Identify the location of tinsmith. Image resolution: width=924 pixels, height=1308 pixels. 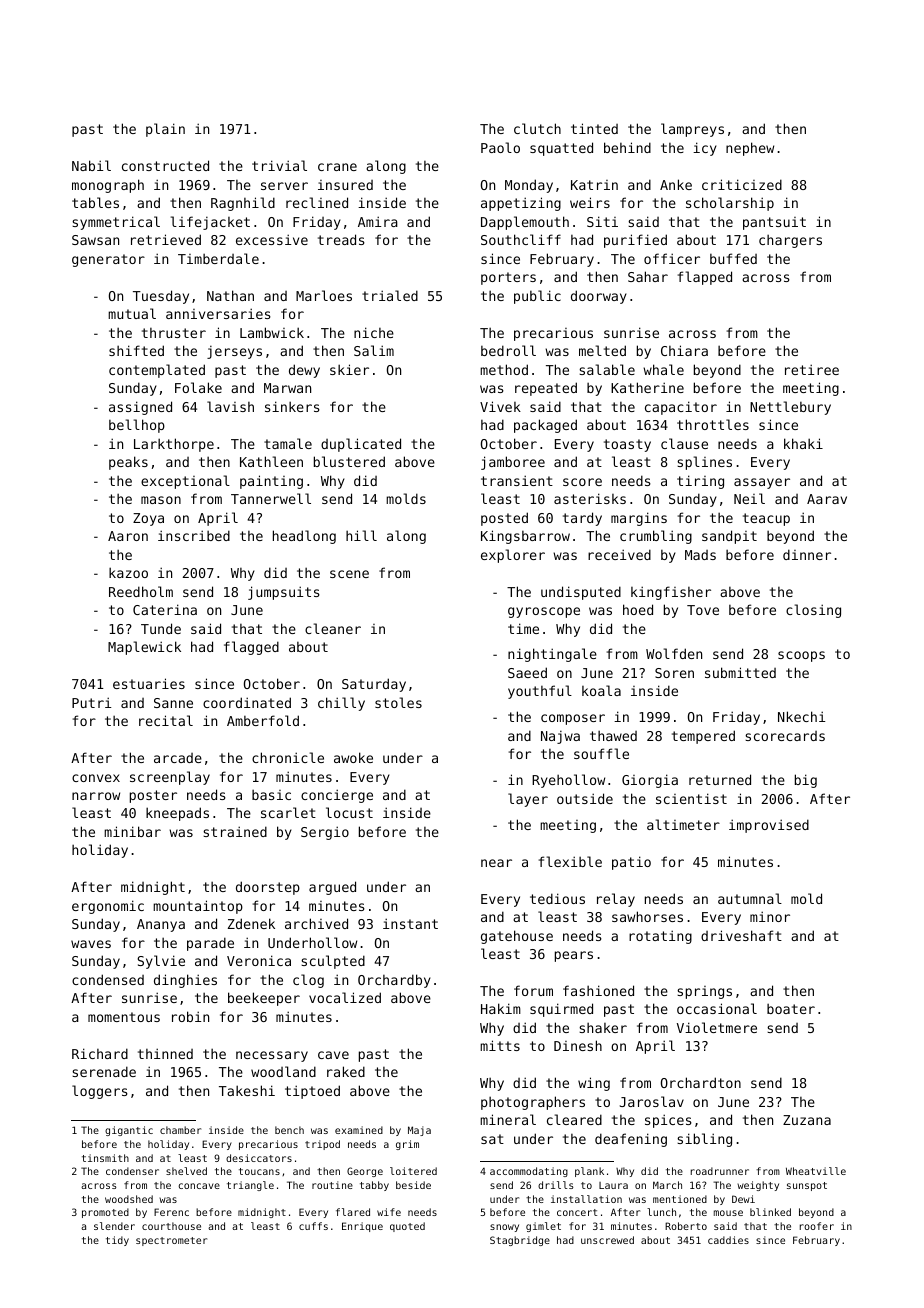
(105, 1158).
